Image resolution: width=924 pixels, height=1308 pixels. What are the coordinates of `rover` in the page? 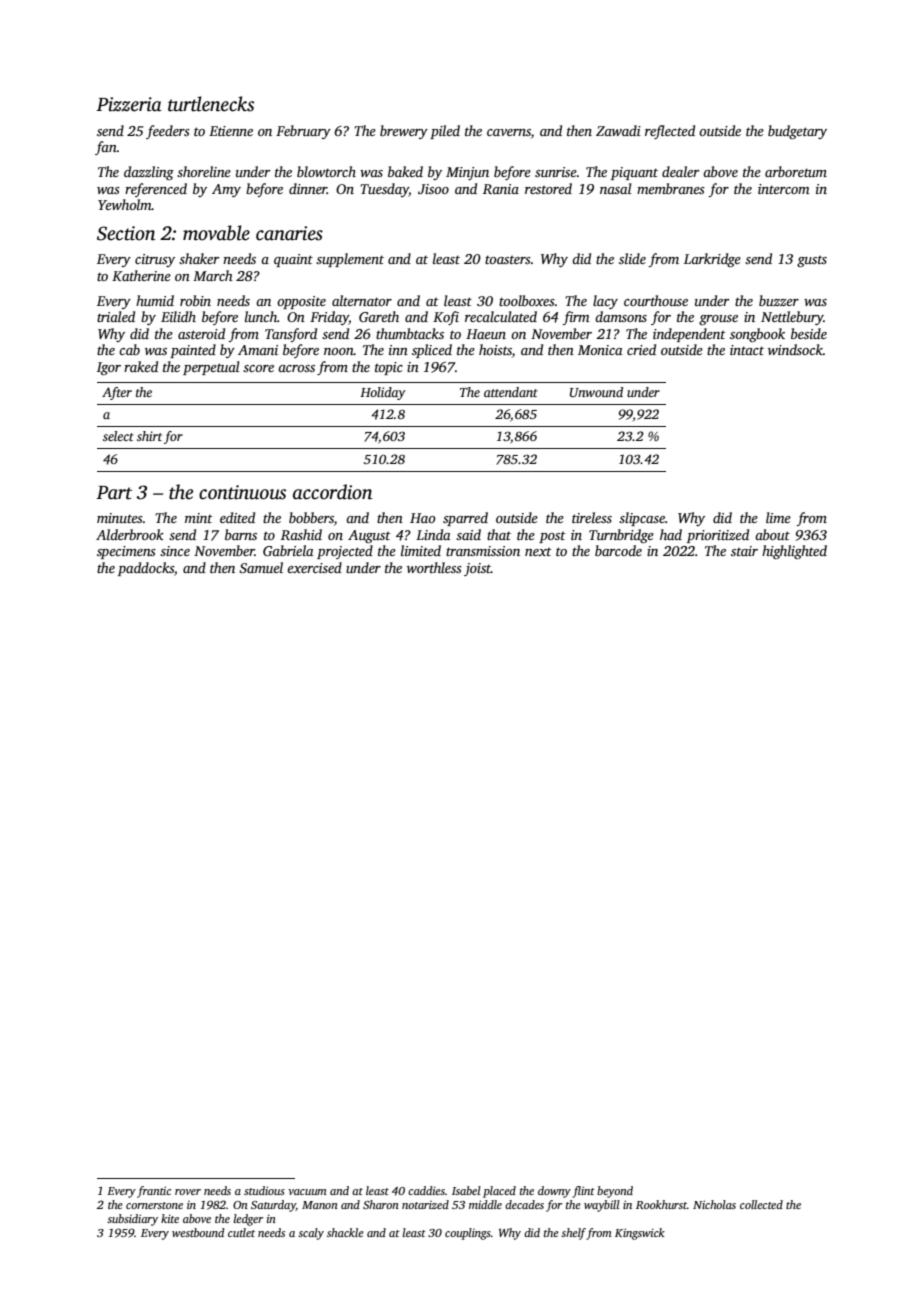 It's located at (188, 1192).
